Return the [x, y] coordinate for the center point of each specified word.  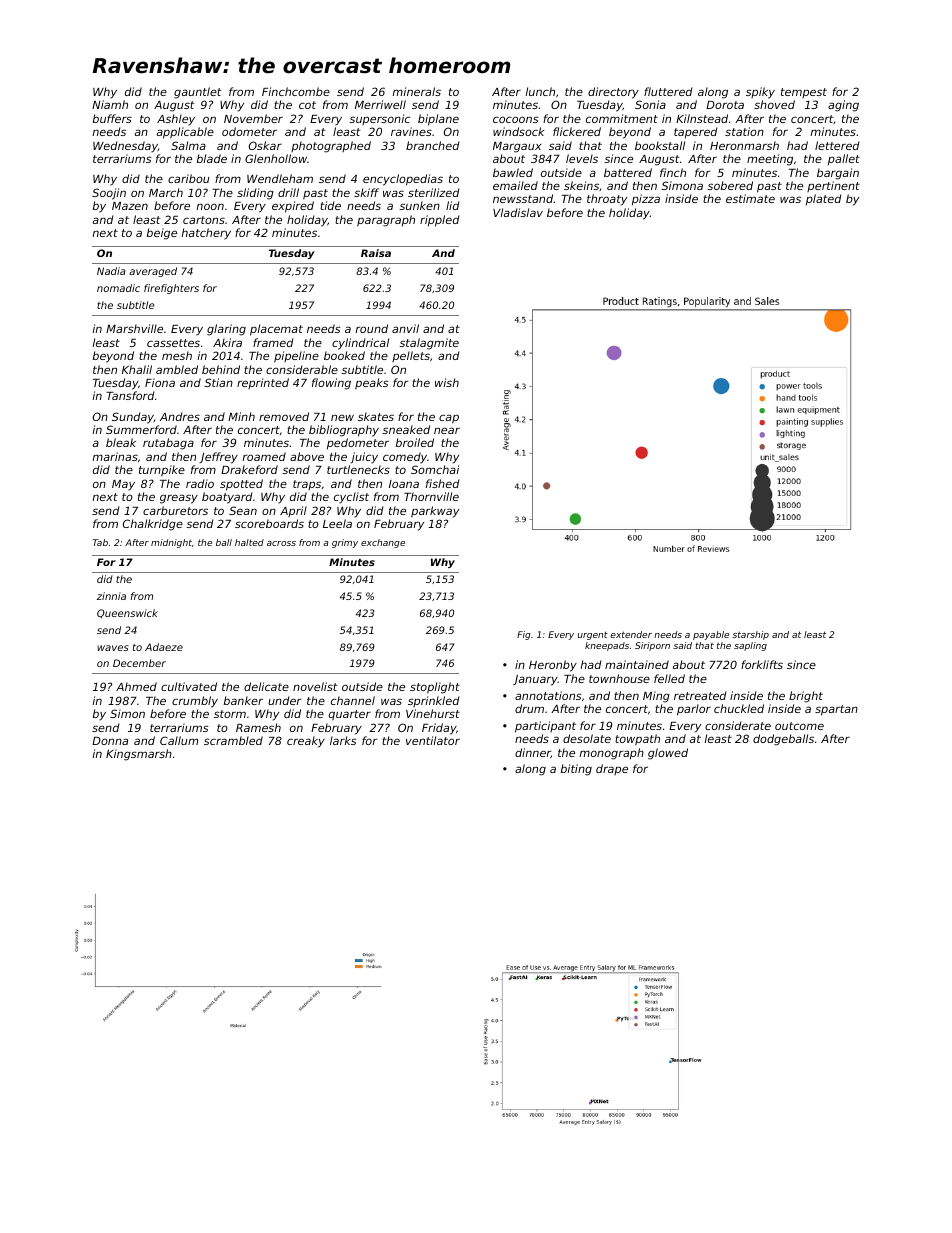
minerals [417, 91]
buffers [112, 118]
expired [293, 207]
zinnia [111, 596]
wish [447, 382]
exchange [383, 543]
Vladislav [518, 212]
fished [442, 483]
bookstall [660, 145]
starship [750, 635]
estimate [750, 198]
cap [449, 419]
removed [284, 416]
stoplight [435, 688]
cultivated [189, 686]
